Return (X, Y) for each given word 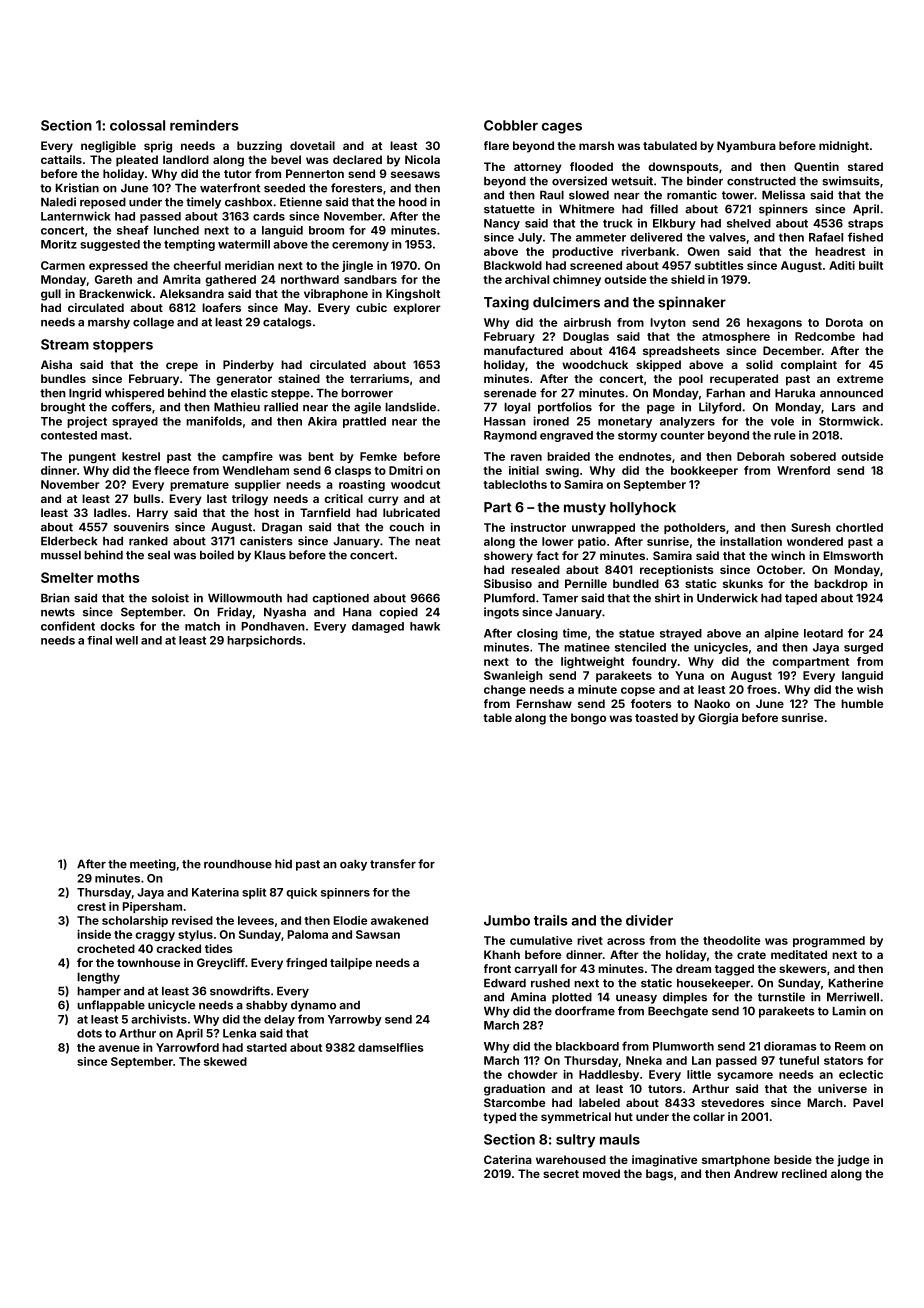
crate (751, 955)
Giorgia (718, 719)
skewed (225, 1061)
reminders (204, 125)
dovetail (312, 145)
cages (562, 128)
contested (69, 435)
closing (537, 634)
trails (551, 920)
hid (283, 864)
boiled (217, 555)
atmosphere (736, 337)
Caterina (508, 1159)
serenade (510, 393)
